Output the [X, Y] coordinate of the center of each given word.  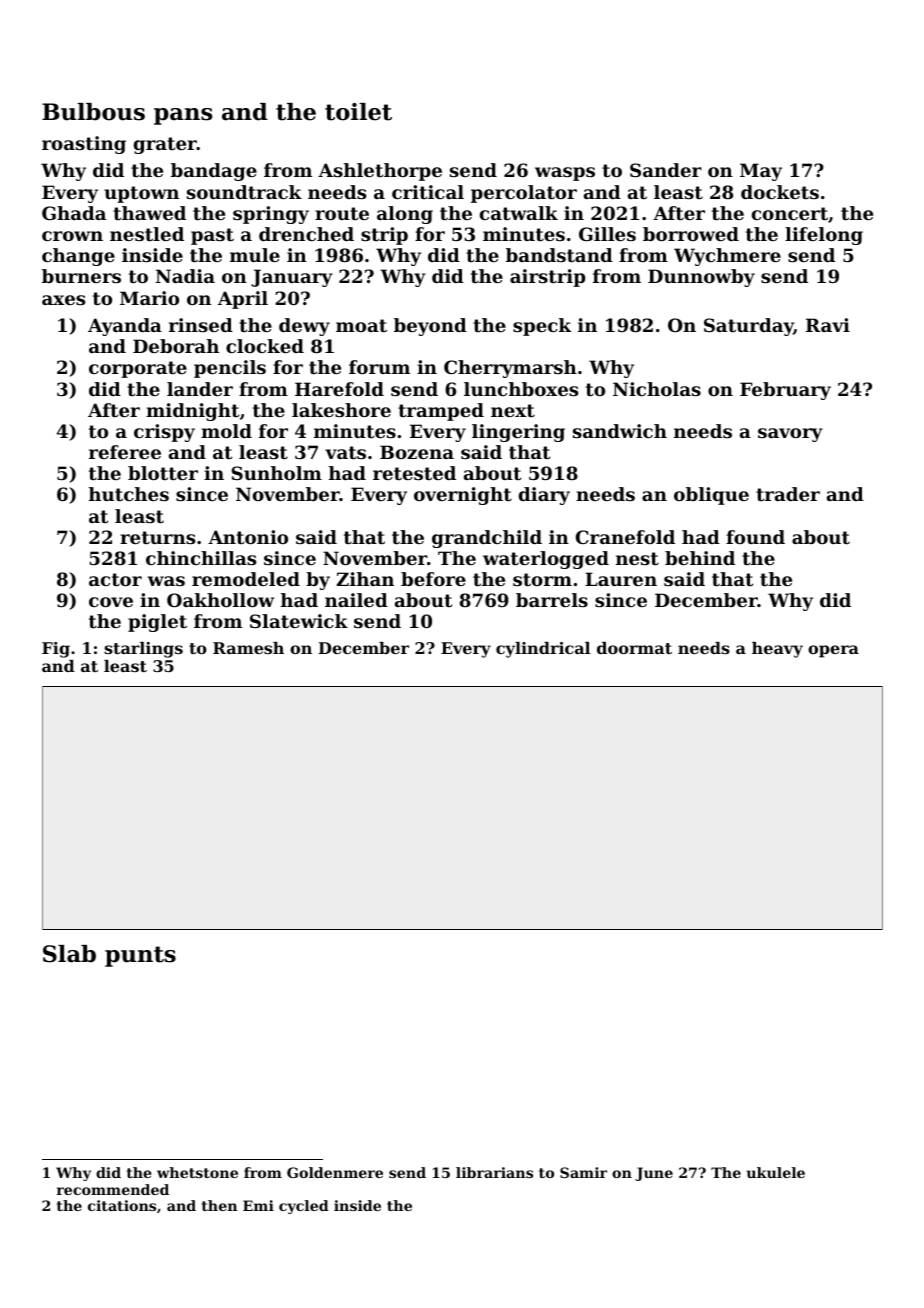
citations [122, 1205]
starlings [143, 650]
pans [183, 116]
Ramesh [248, 648]
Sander [666, 170]
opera [833, 651]
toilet [358, 112]
